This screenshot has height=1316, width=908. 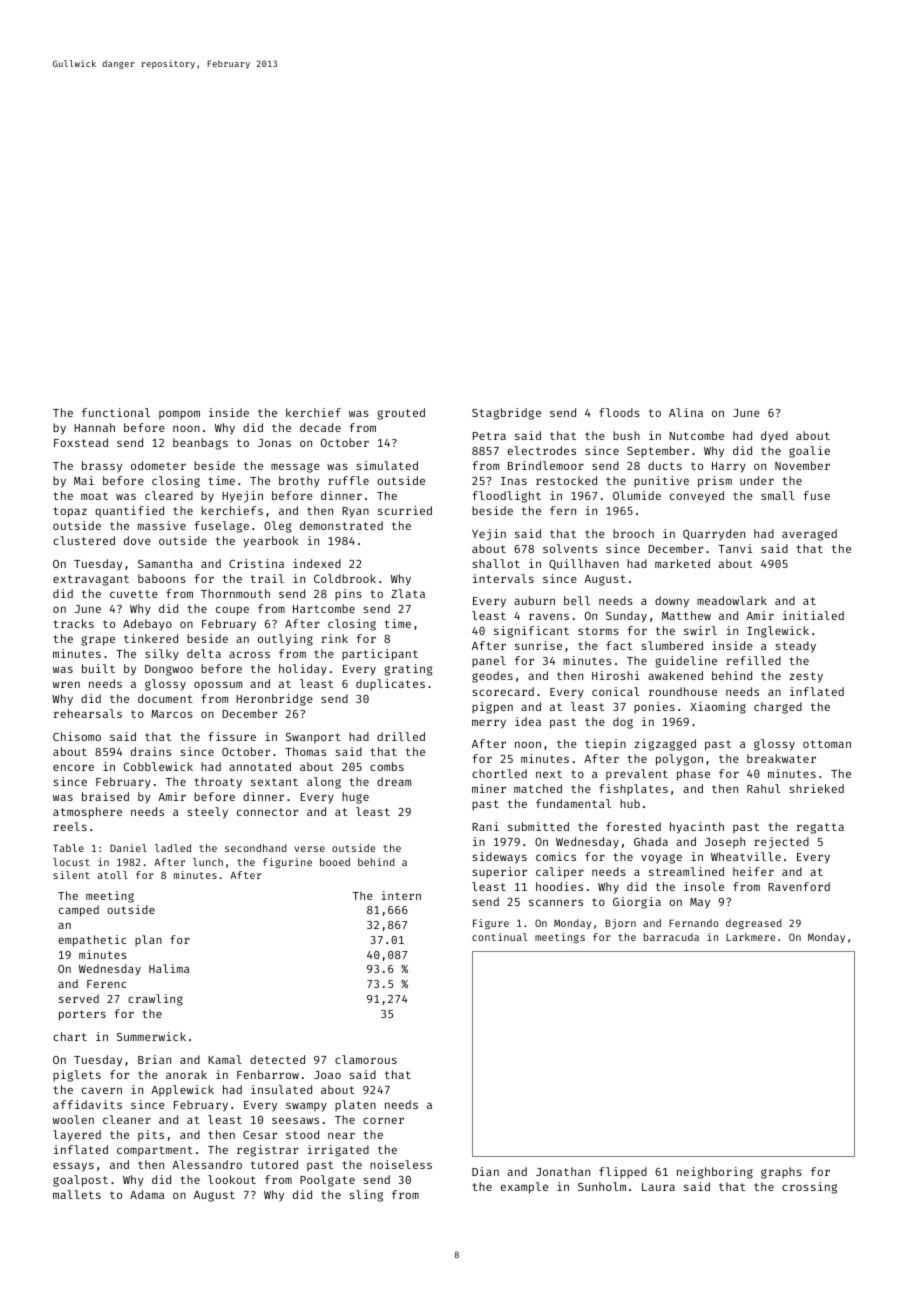 What do you see at coordinates (506, 414) in the screenshot?
I see `Stagbridge` at bounding box center [506, 414].
